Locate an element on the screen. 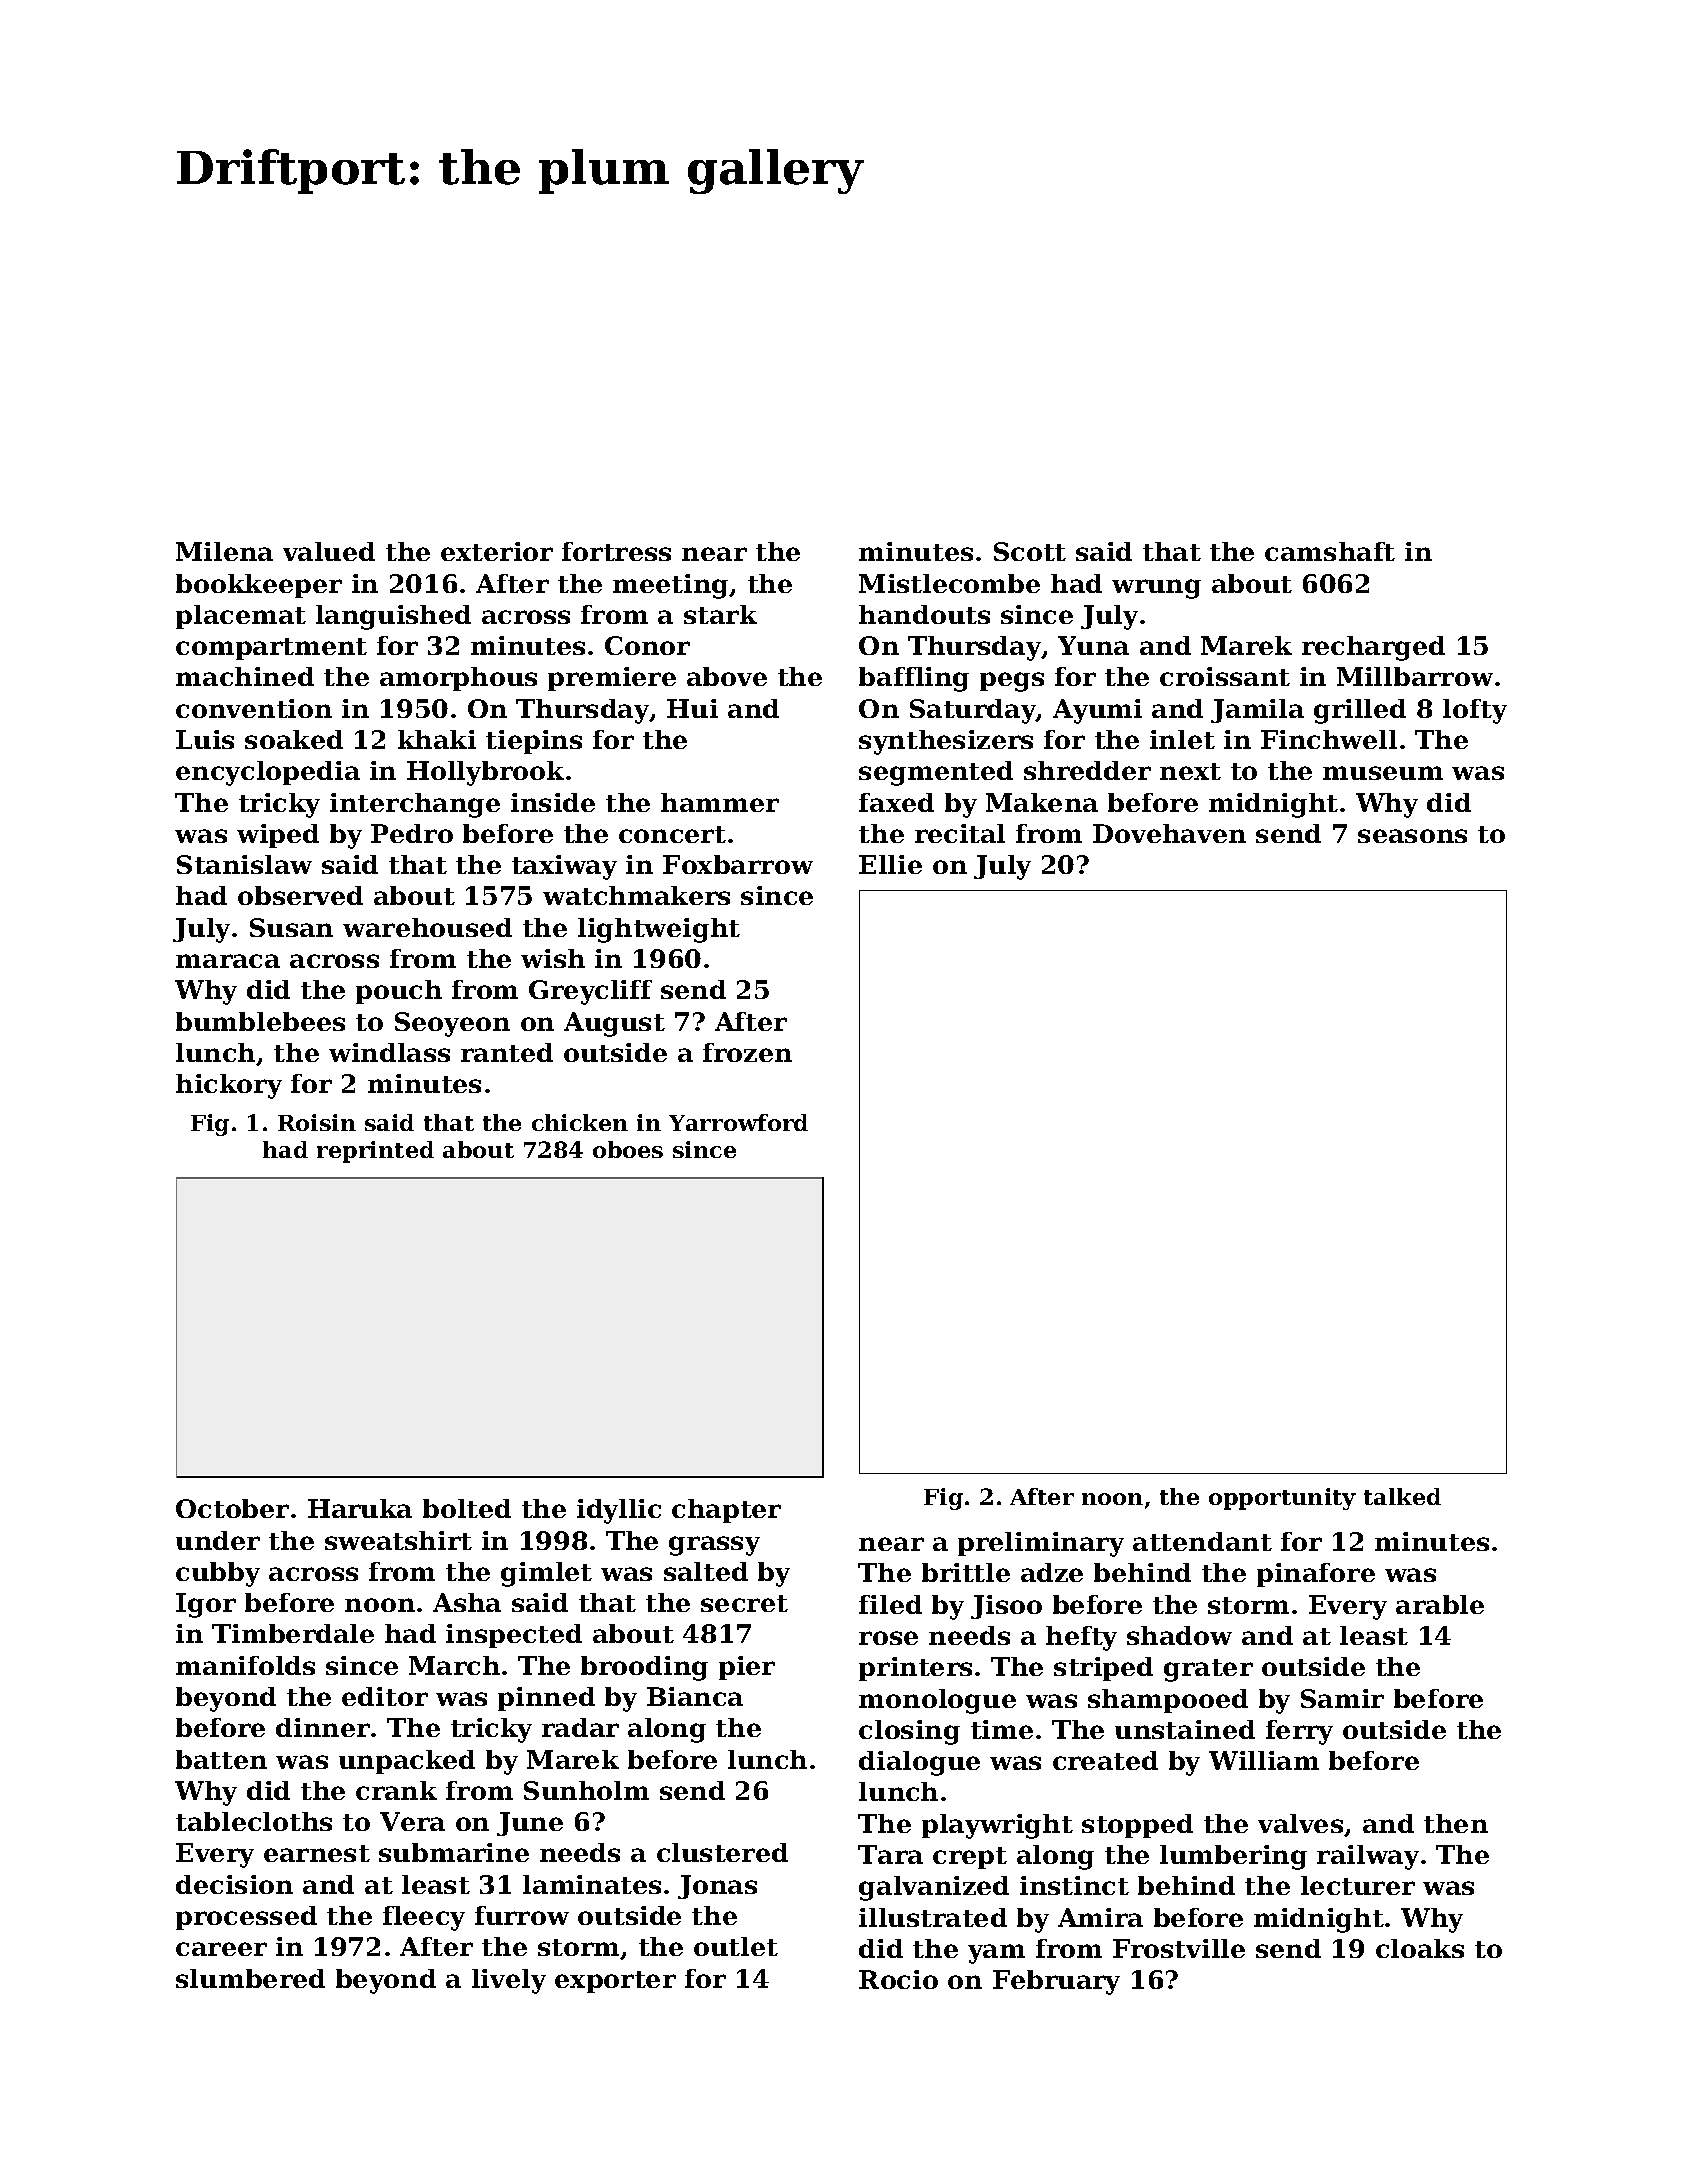 Image resolution: width=1683 pixels, height=2178 pixels. salted is located at coordinates (706, 1571).
